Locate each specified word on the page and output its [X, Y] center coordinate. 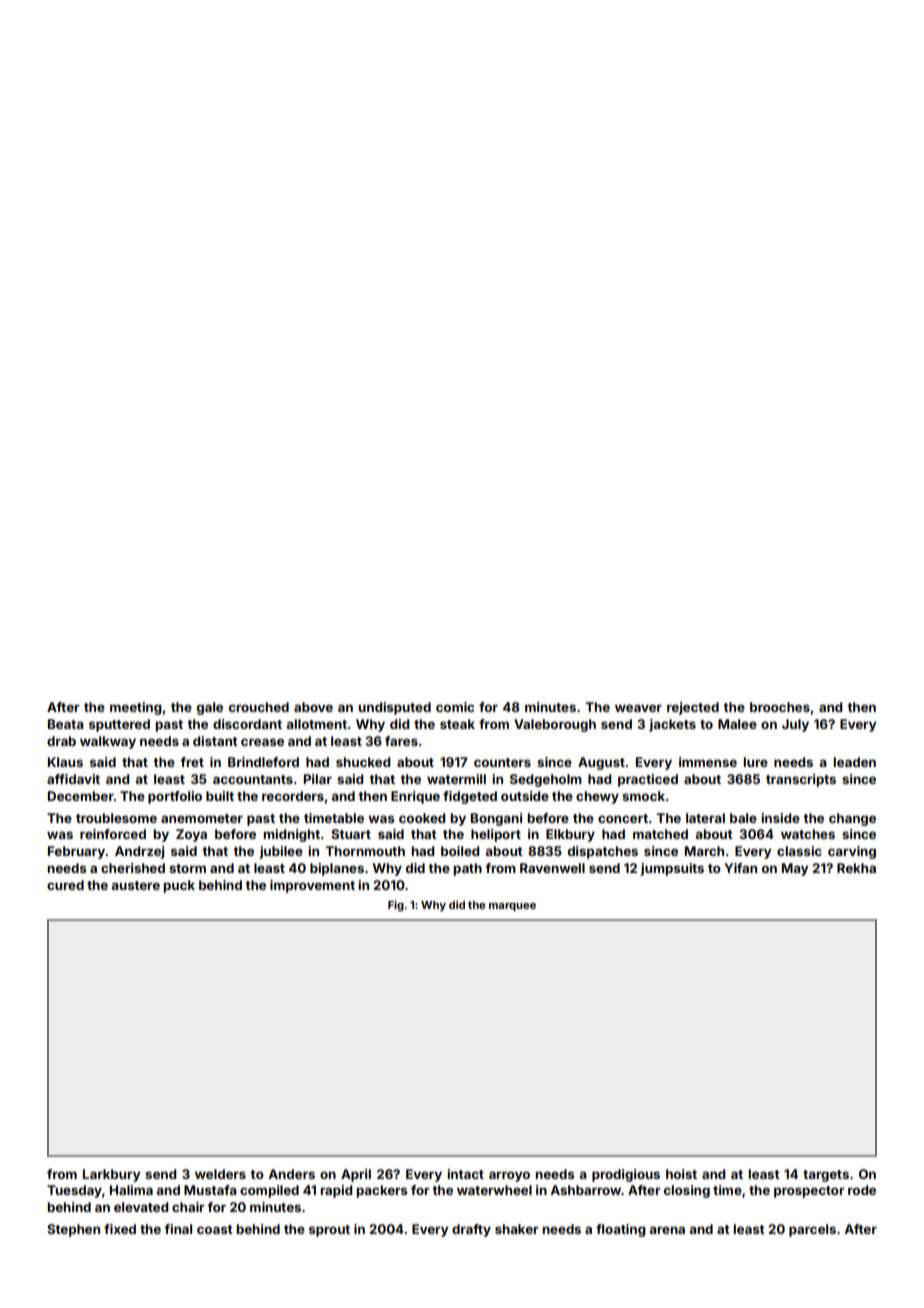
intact [465, 1174]
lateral [705, 818]
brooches [780, 707]
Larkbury [111, 1175]
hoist [681, 1174]
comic [455, 707]
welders [220, 1174]
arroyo [509, 1176]
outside [525, 796]
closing [687, 1191]
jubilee [281, 852]
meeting [136, 708]
